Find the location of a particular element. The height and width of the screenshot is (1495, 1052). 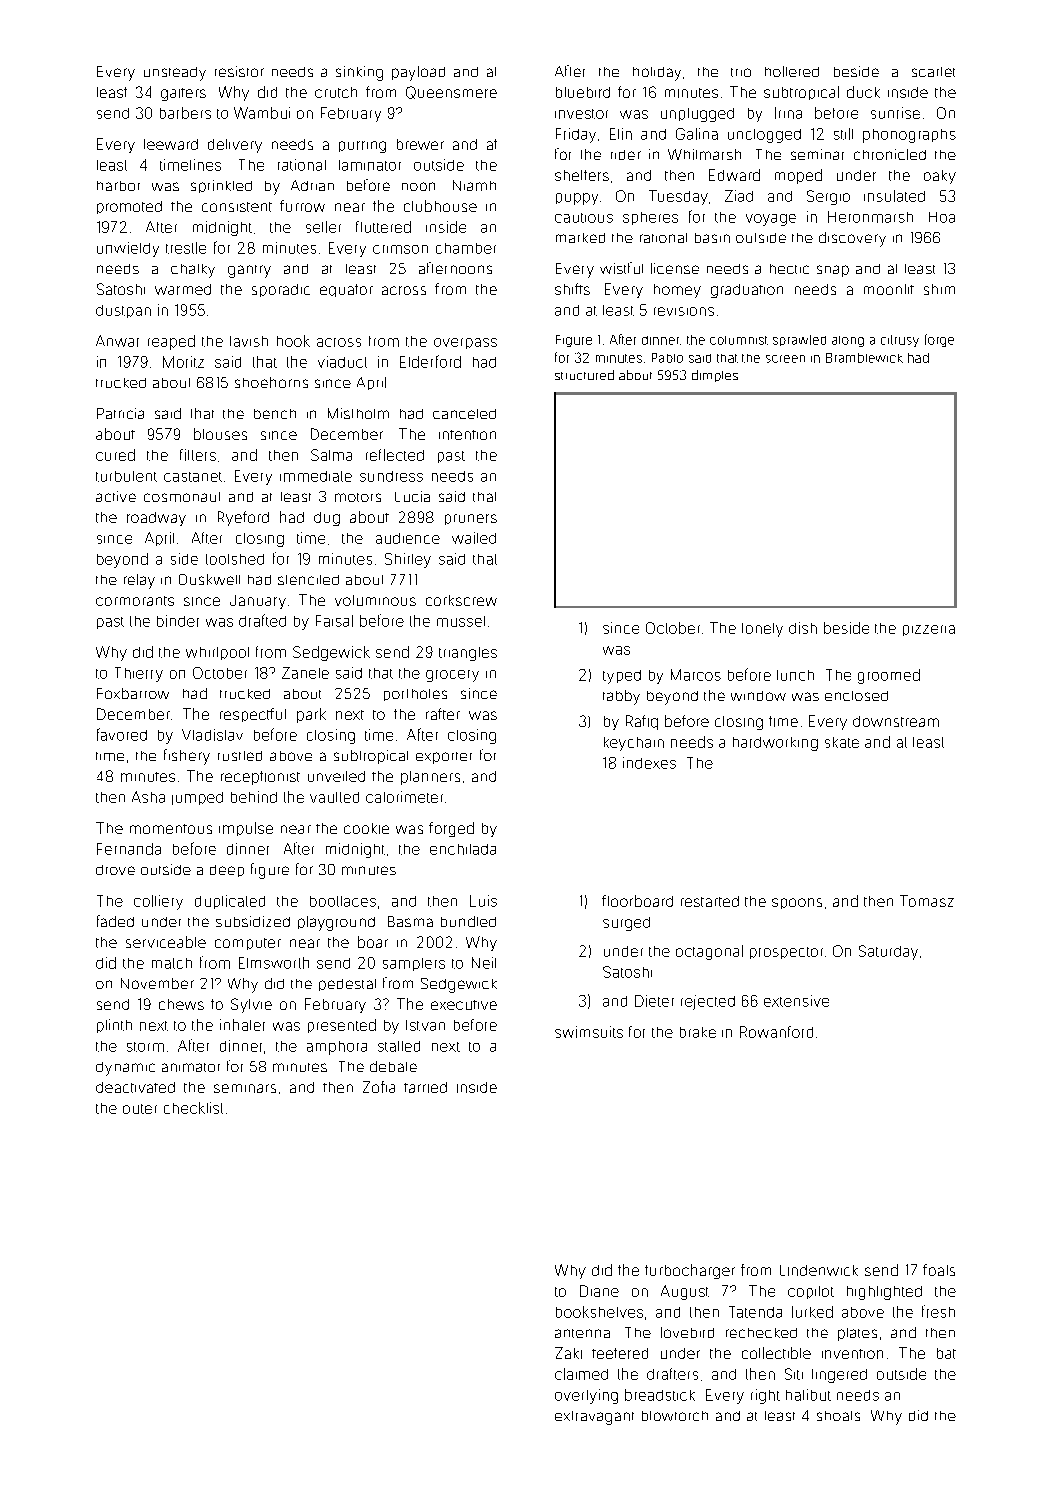

mussel is located at coordinates (461, 621).
